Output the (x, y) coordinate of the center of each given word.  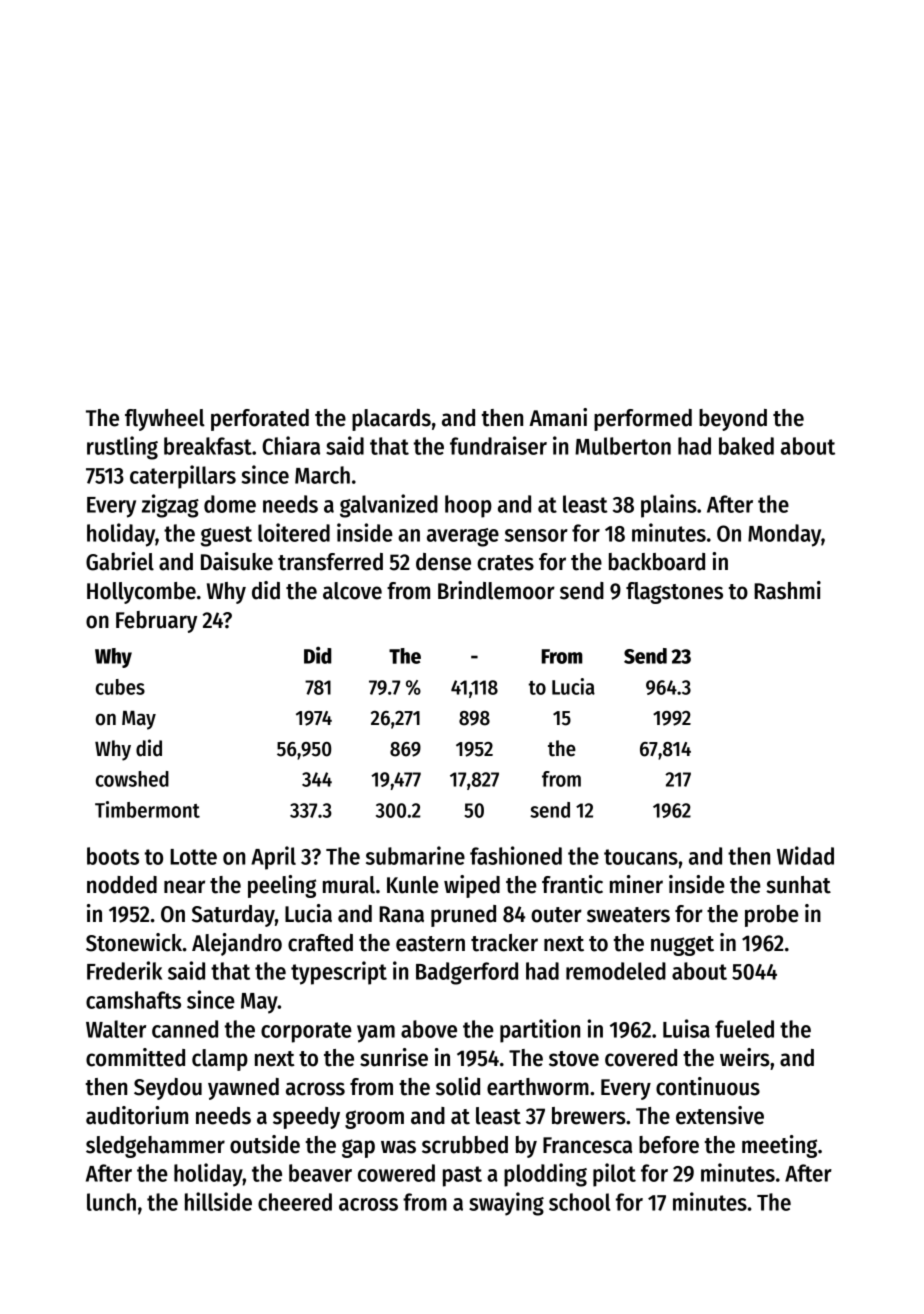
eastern (430, 944)
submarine (415, 855)
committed (135, 1057)
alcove (352, 591)
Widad (805, 855)
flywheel (165, 420)
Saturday (233, 916)
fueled (744, 1029)
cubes (120, 687)
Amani (558, 417)
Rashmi (787, 590)
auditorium (137, 1115)
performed (643, 420)
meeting (779, 1146)
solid (458, 1086)
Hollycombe (141, 593)
